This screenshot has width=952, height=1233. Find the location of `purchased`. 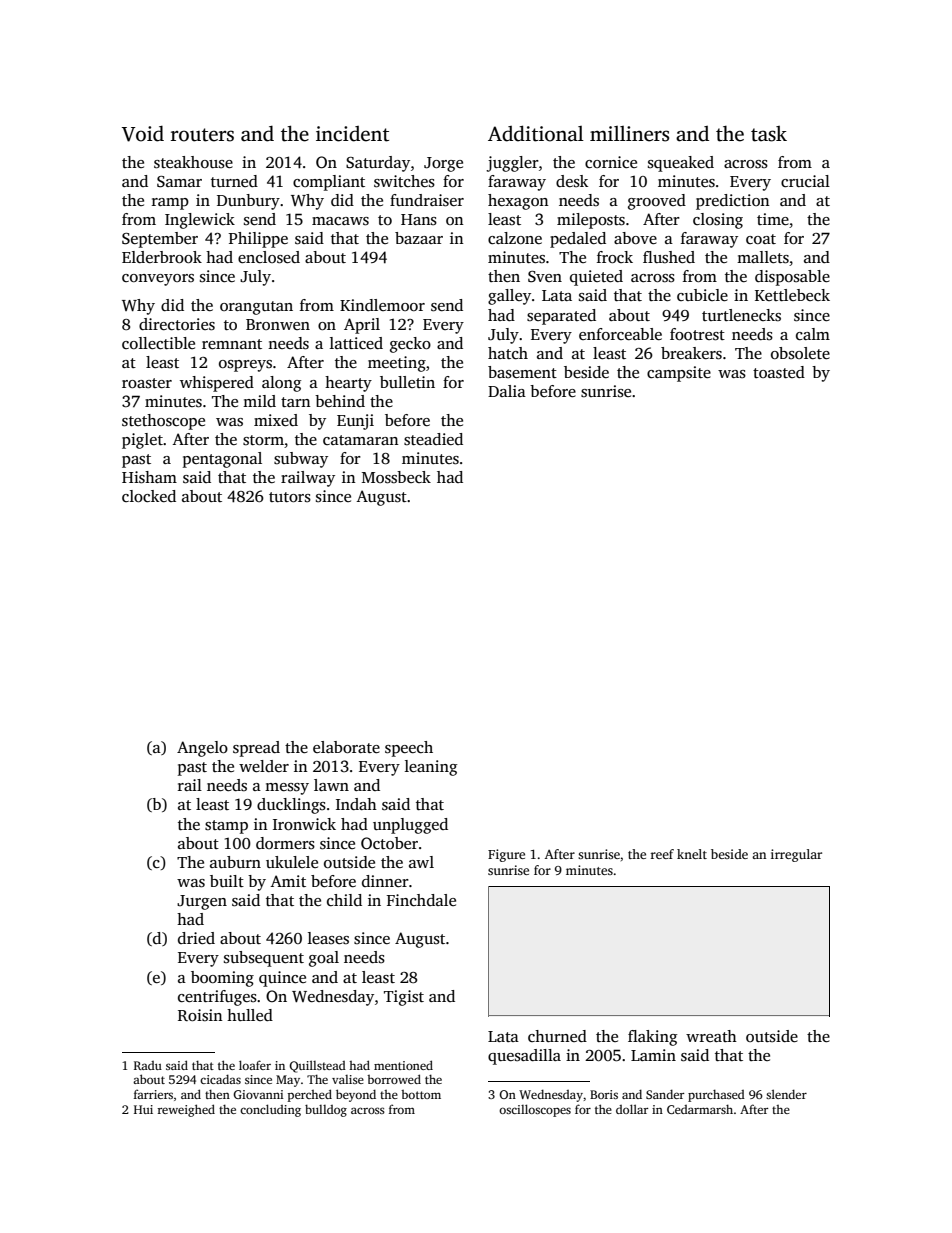

purchased is located at coordinates (716, 1095).
